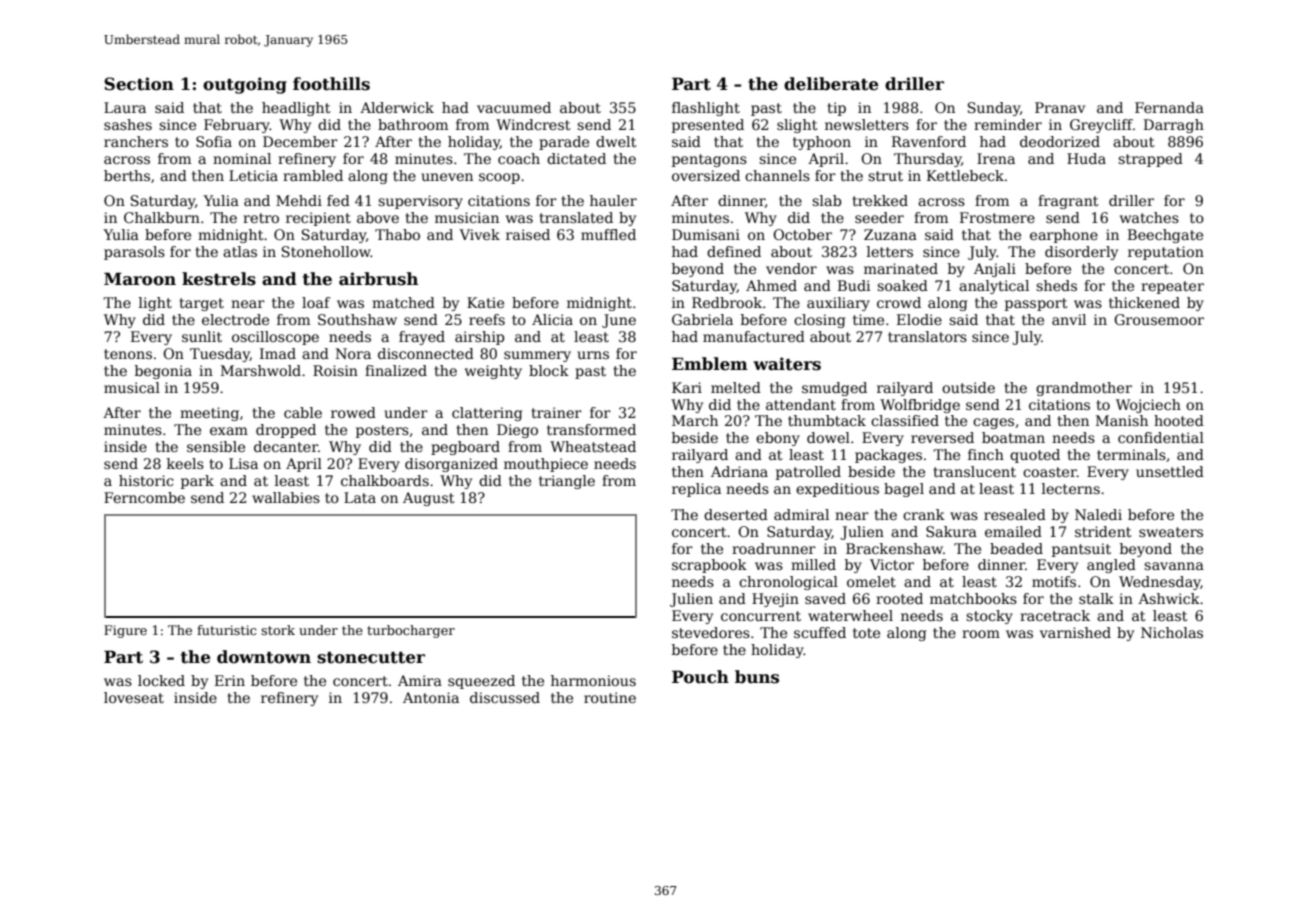 This image has height=924, width=1308. Describe the element at coordinates (139, 84) in the image. I see `Section` at that location.
